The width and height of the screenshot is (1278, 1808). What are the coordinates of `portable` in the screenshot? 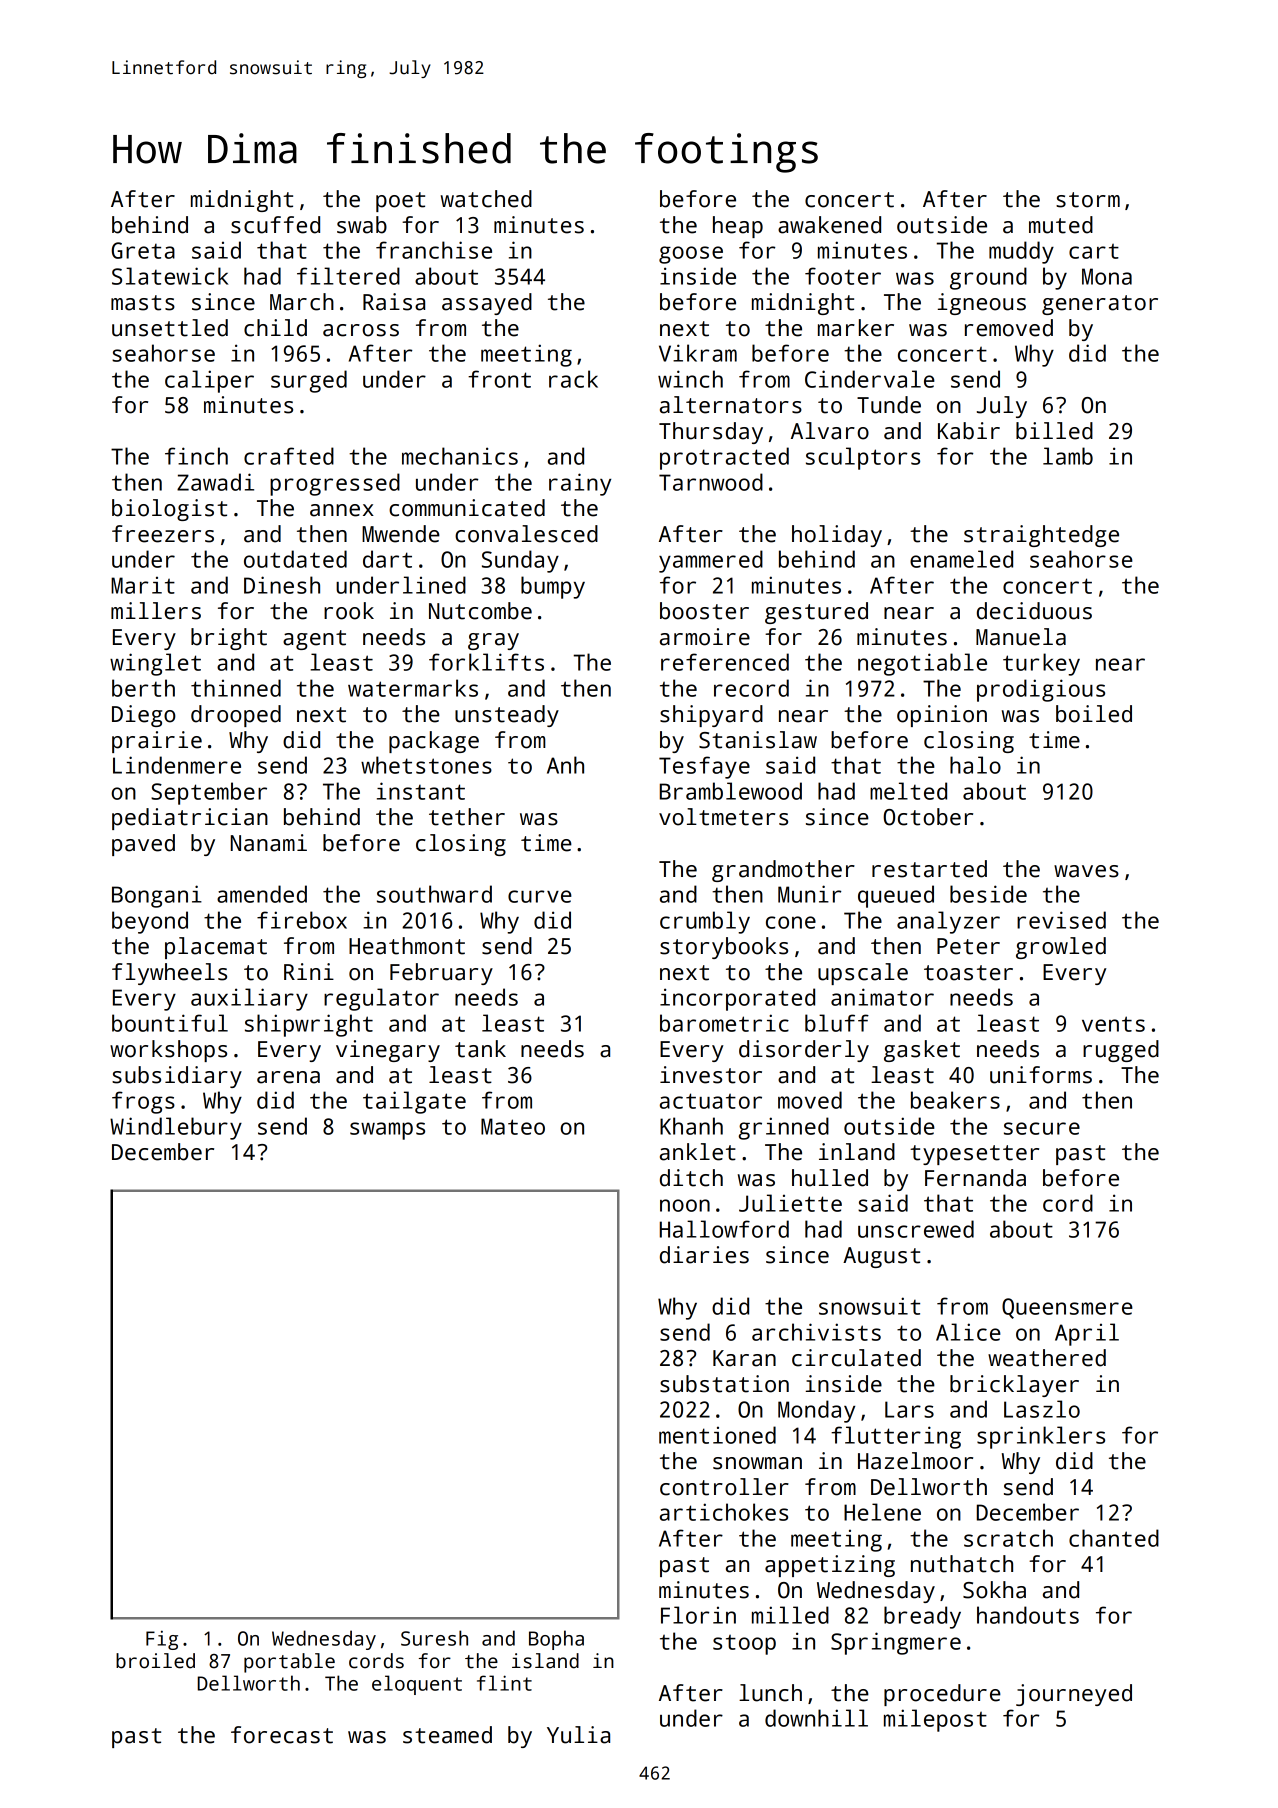 It's located at (289, 1663).
